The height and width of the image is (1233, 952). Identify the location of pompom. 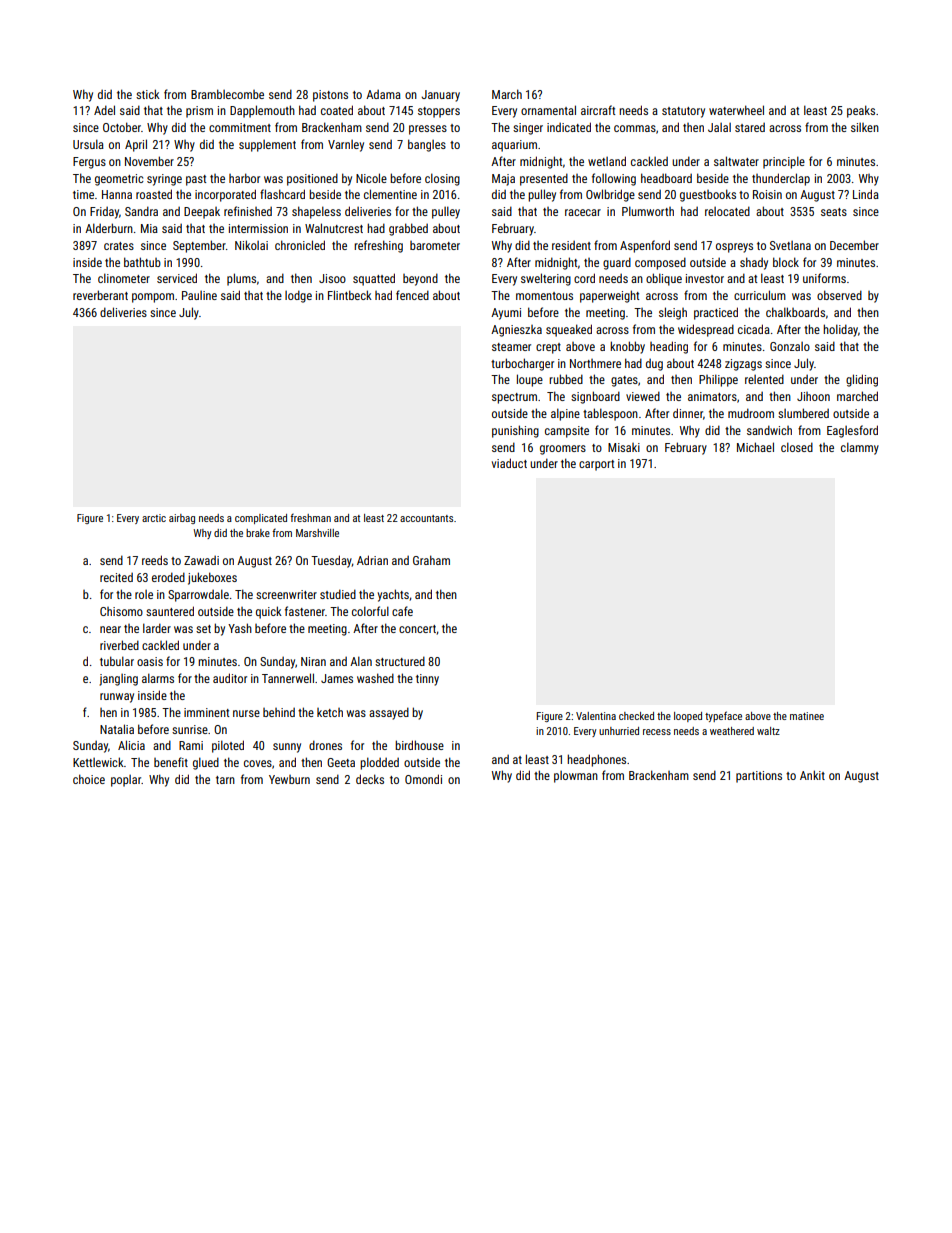
(153, 298).
